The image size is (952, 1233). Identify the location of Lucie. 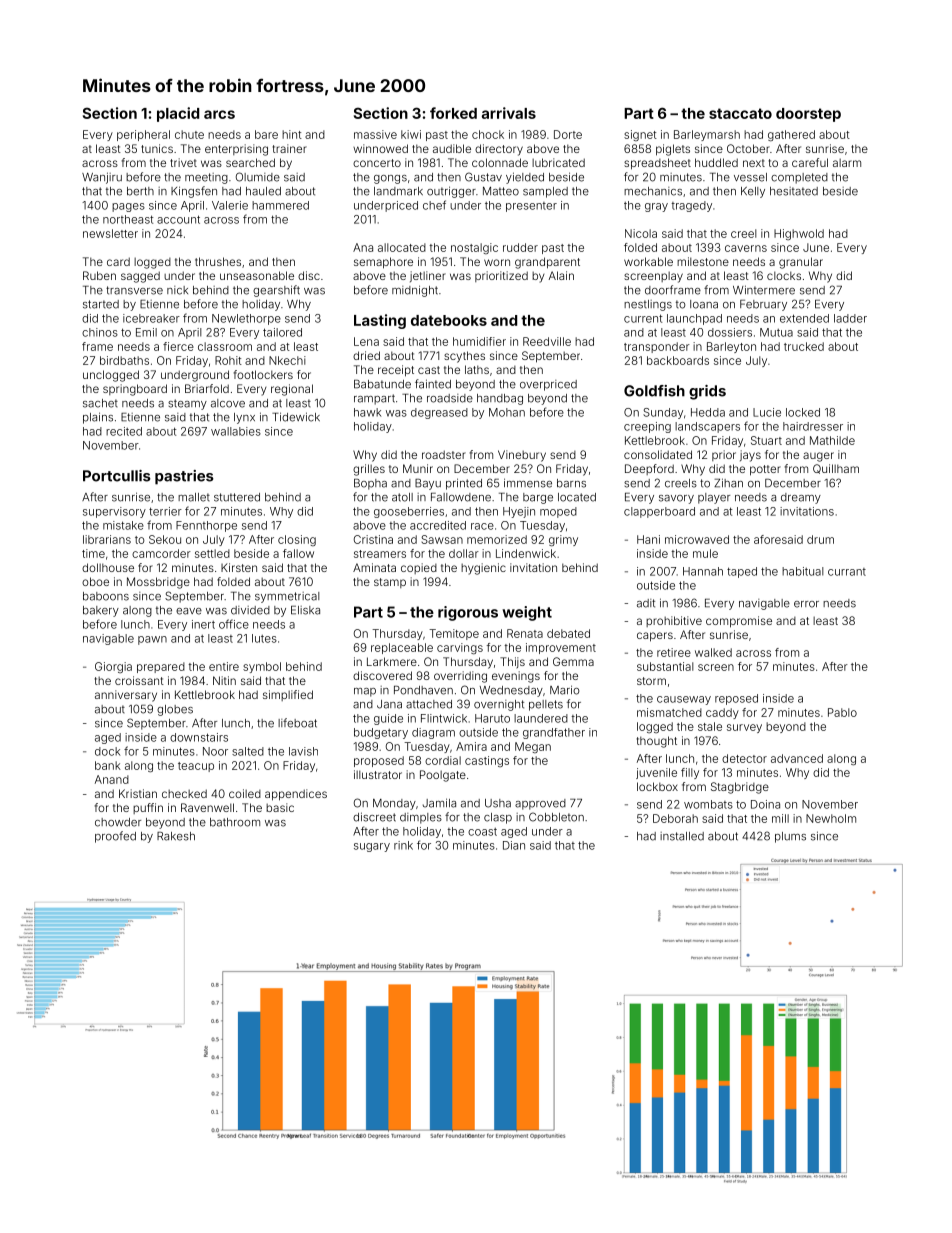
(767, 412).
